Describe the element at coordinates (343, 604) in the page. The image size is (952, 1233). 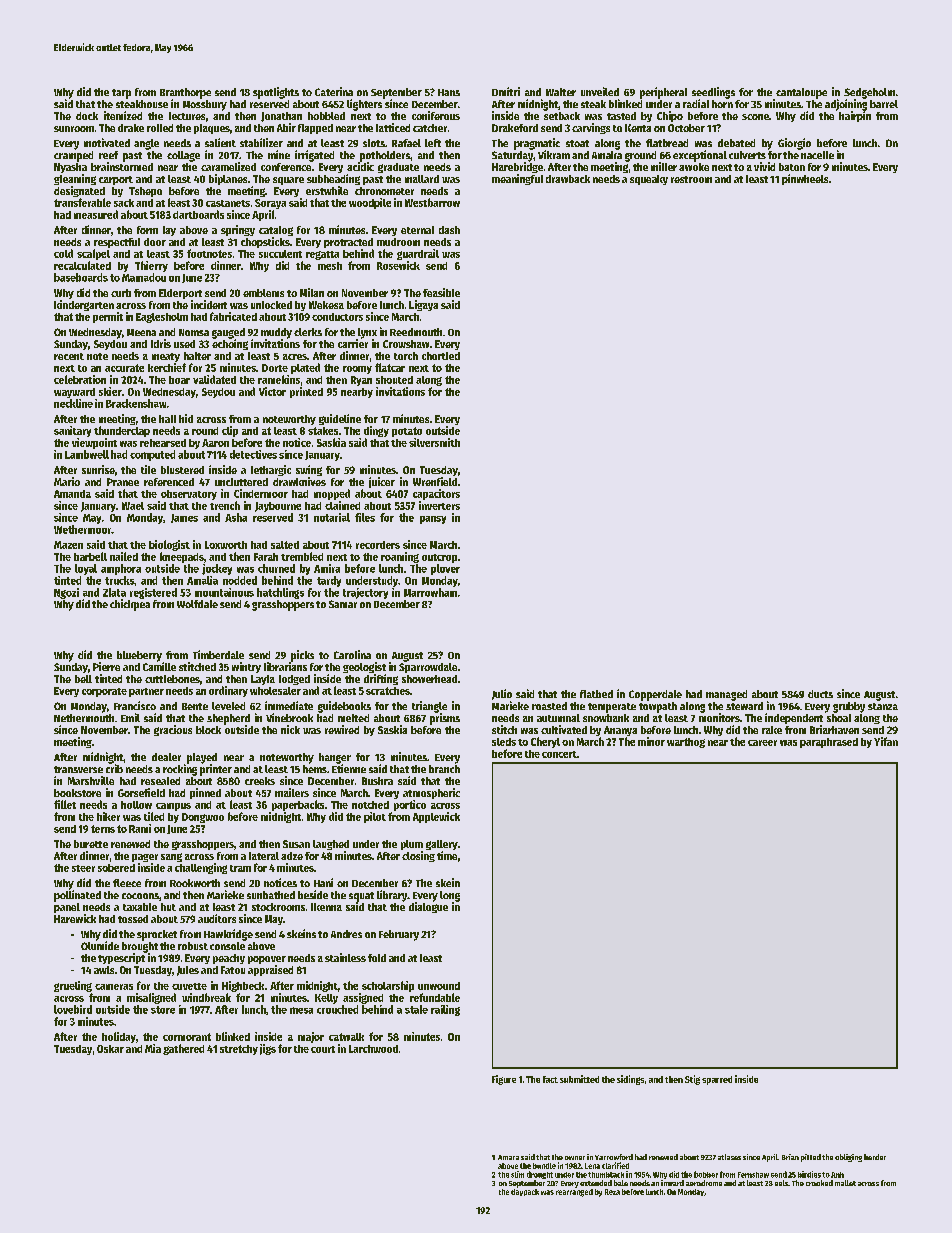
I see `Samar` at that location.
